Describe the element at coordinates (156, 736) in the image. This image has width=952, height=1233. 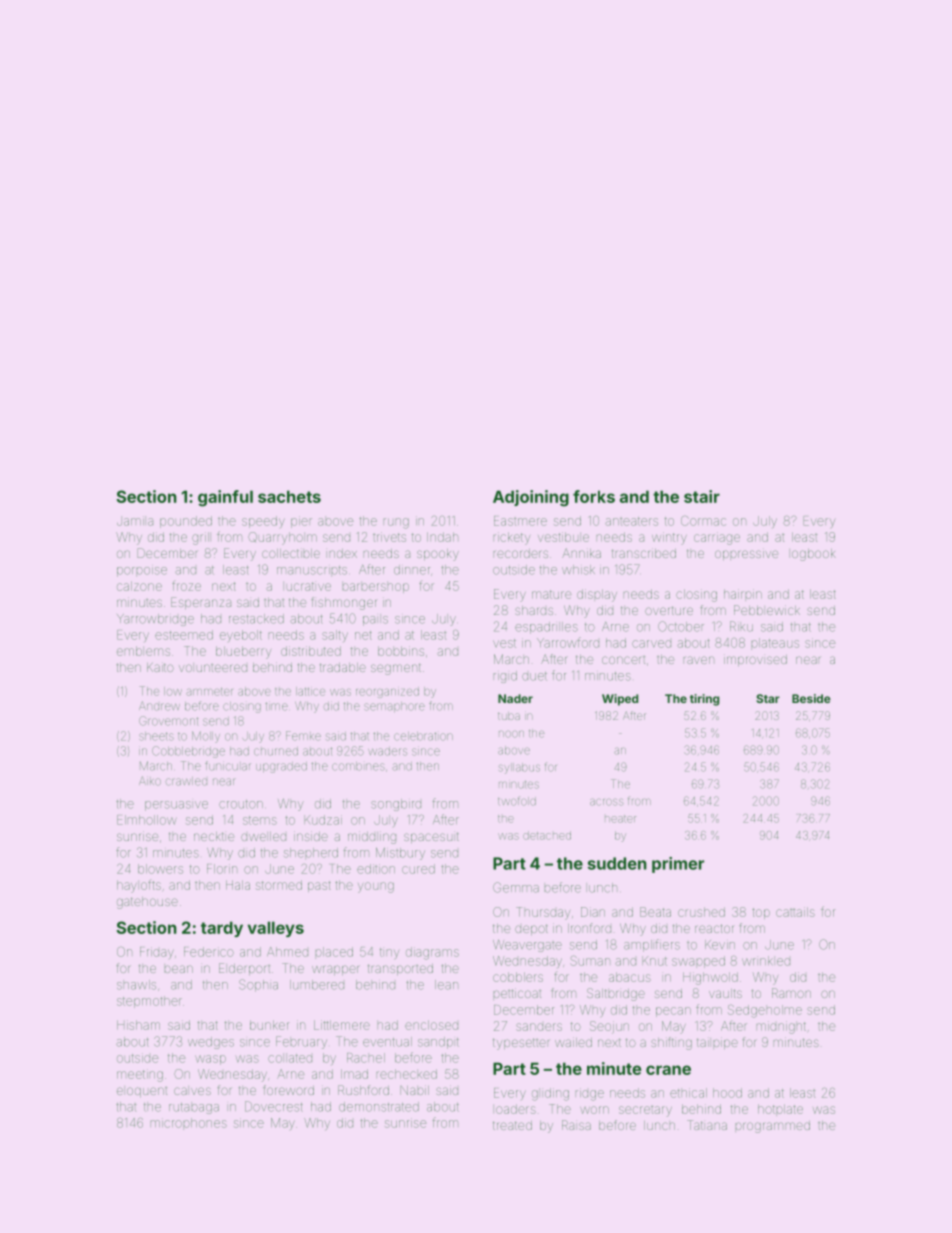
I see `sheets` at that location.
